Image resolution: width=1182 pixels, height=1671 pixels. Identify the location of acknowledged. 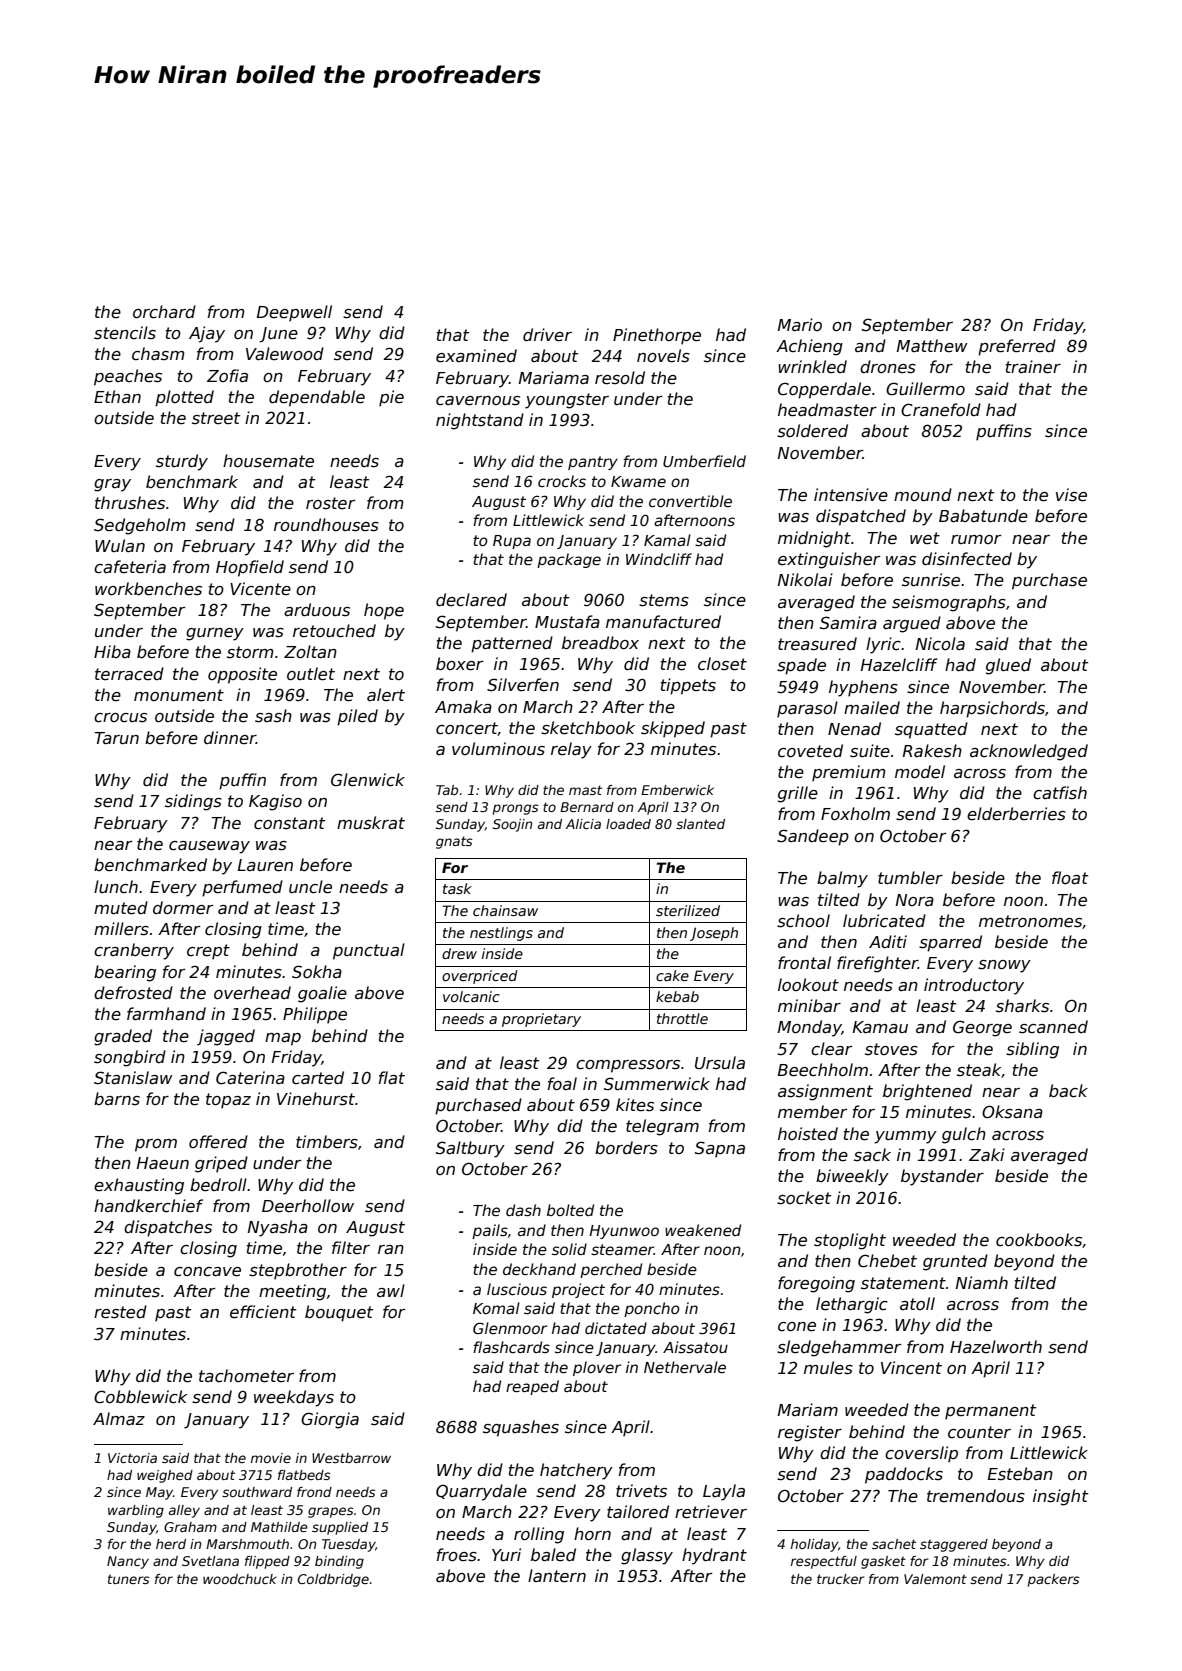
(1029, 752).
